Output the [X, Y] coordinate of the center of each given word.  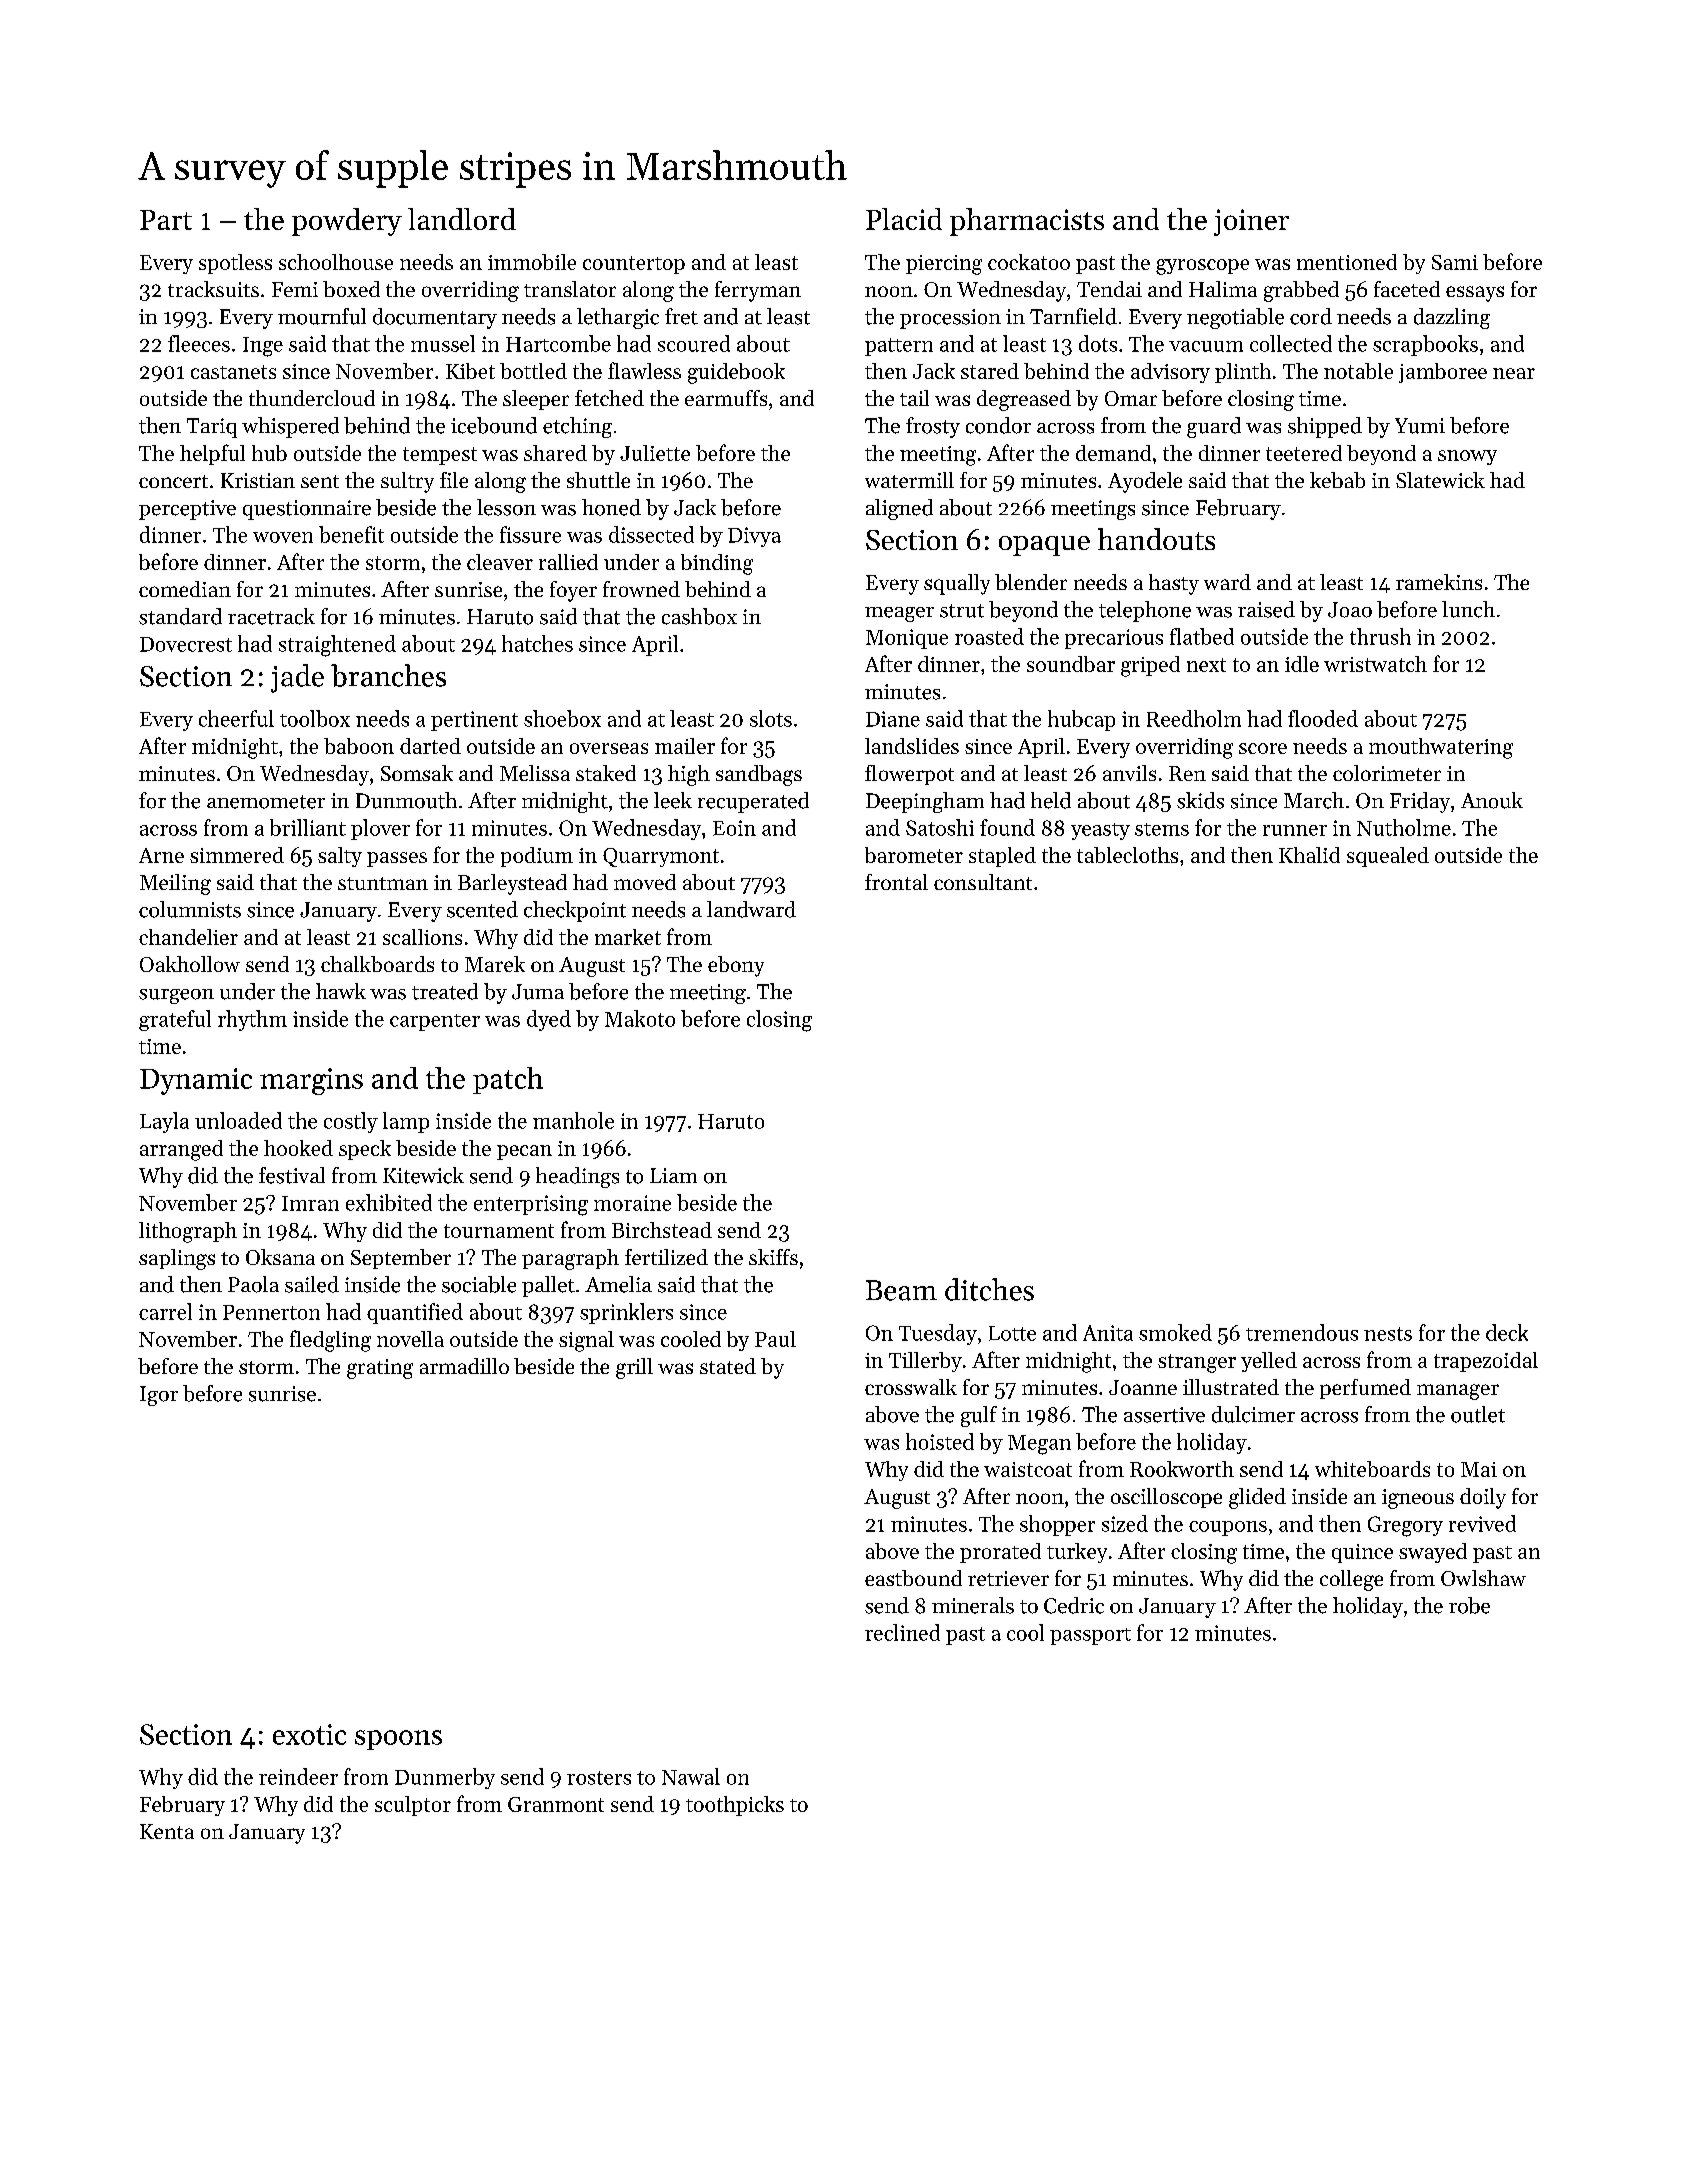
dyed [549, 1020]
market [628, 937]
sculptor [413, 1806]
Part [166, 220]
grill [634, 1368]
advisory [1170, 373]
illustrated [1231, 1387]
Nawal [691, 1776]
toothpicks [735, 1806]
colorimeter [1387, 773]
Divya [754, 537]
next [1206, 665]
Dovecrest [186, 644]
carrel [165, 1311]
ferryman [758, 291]
